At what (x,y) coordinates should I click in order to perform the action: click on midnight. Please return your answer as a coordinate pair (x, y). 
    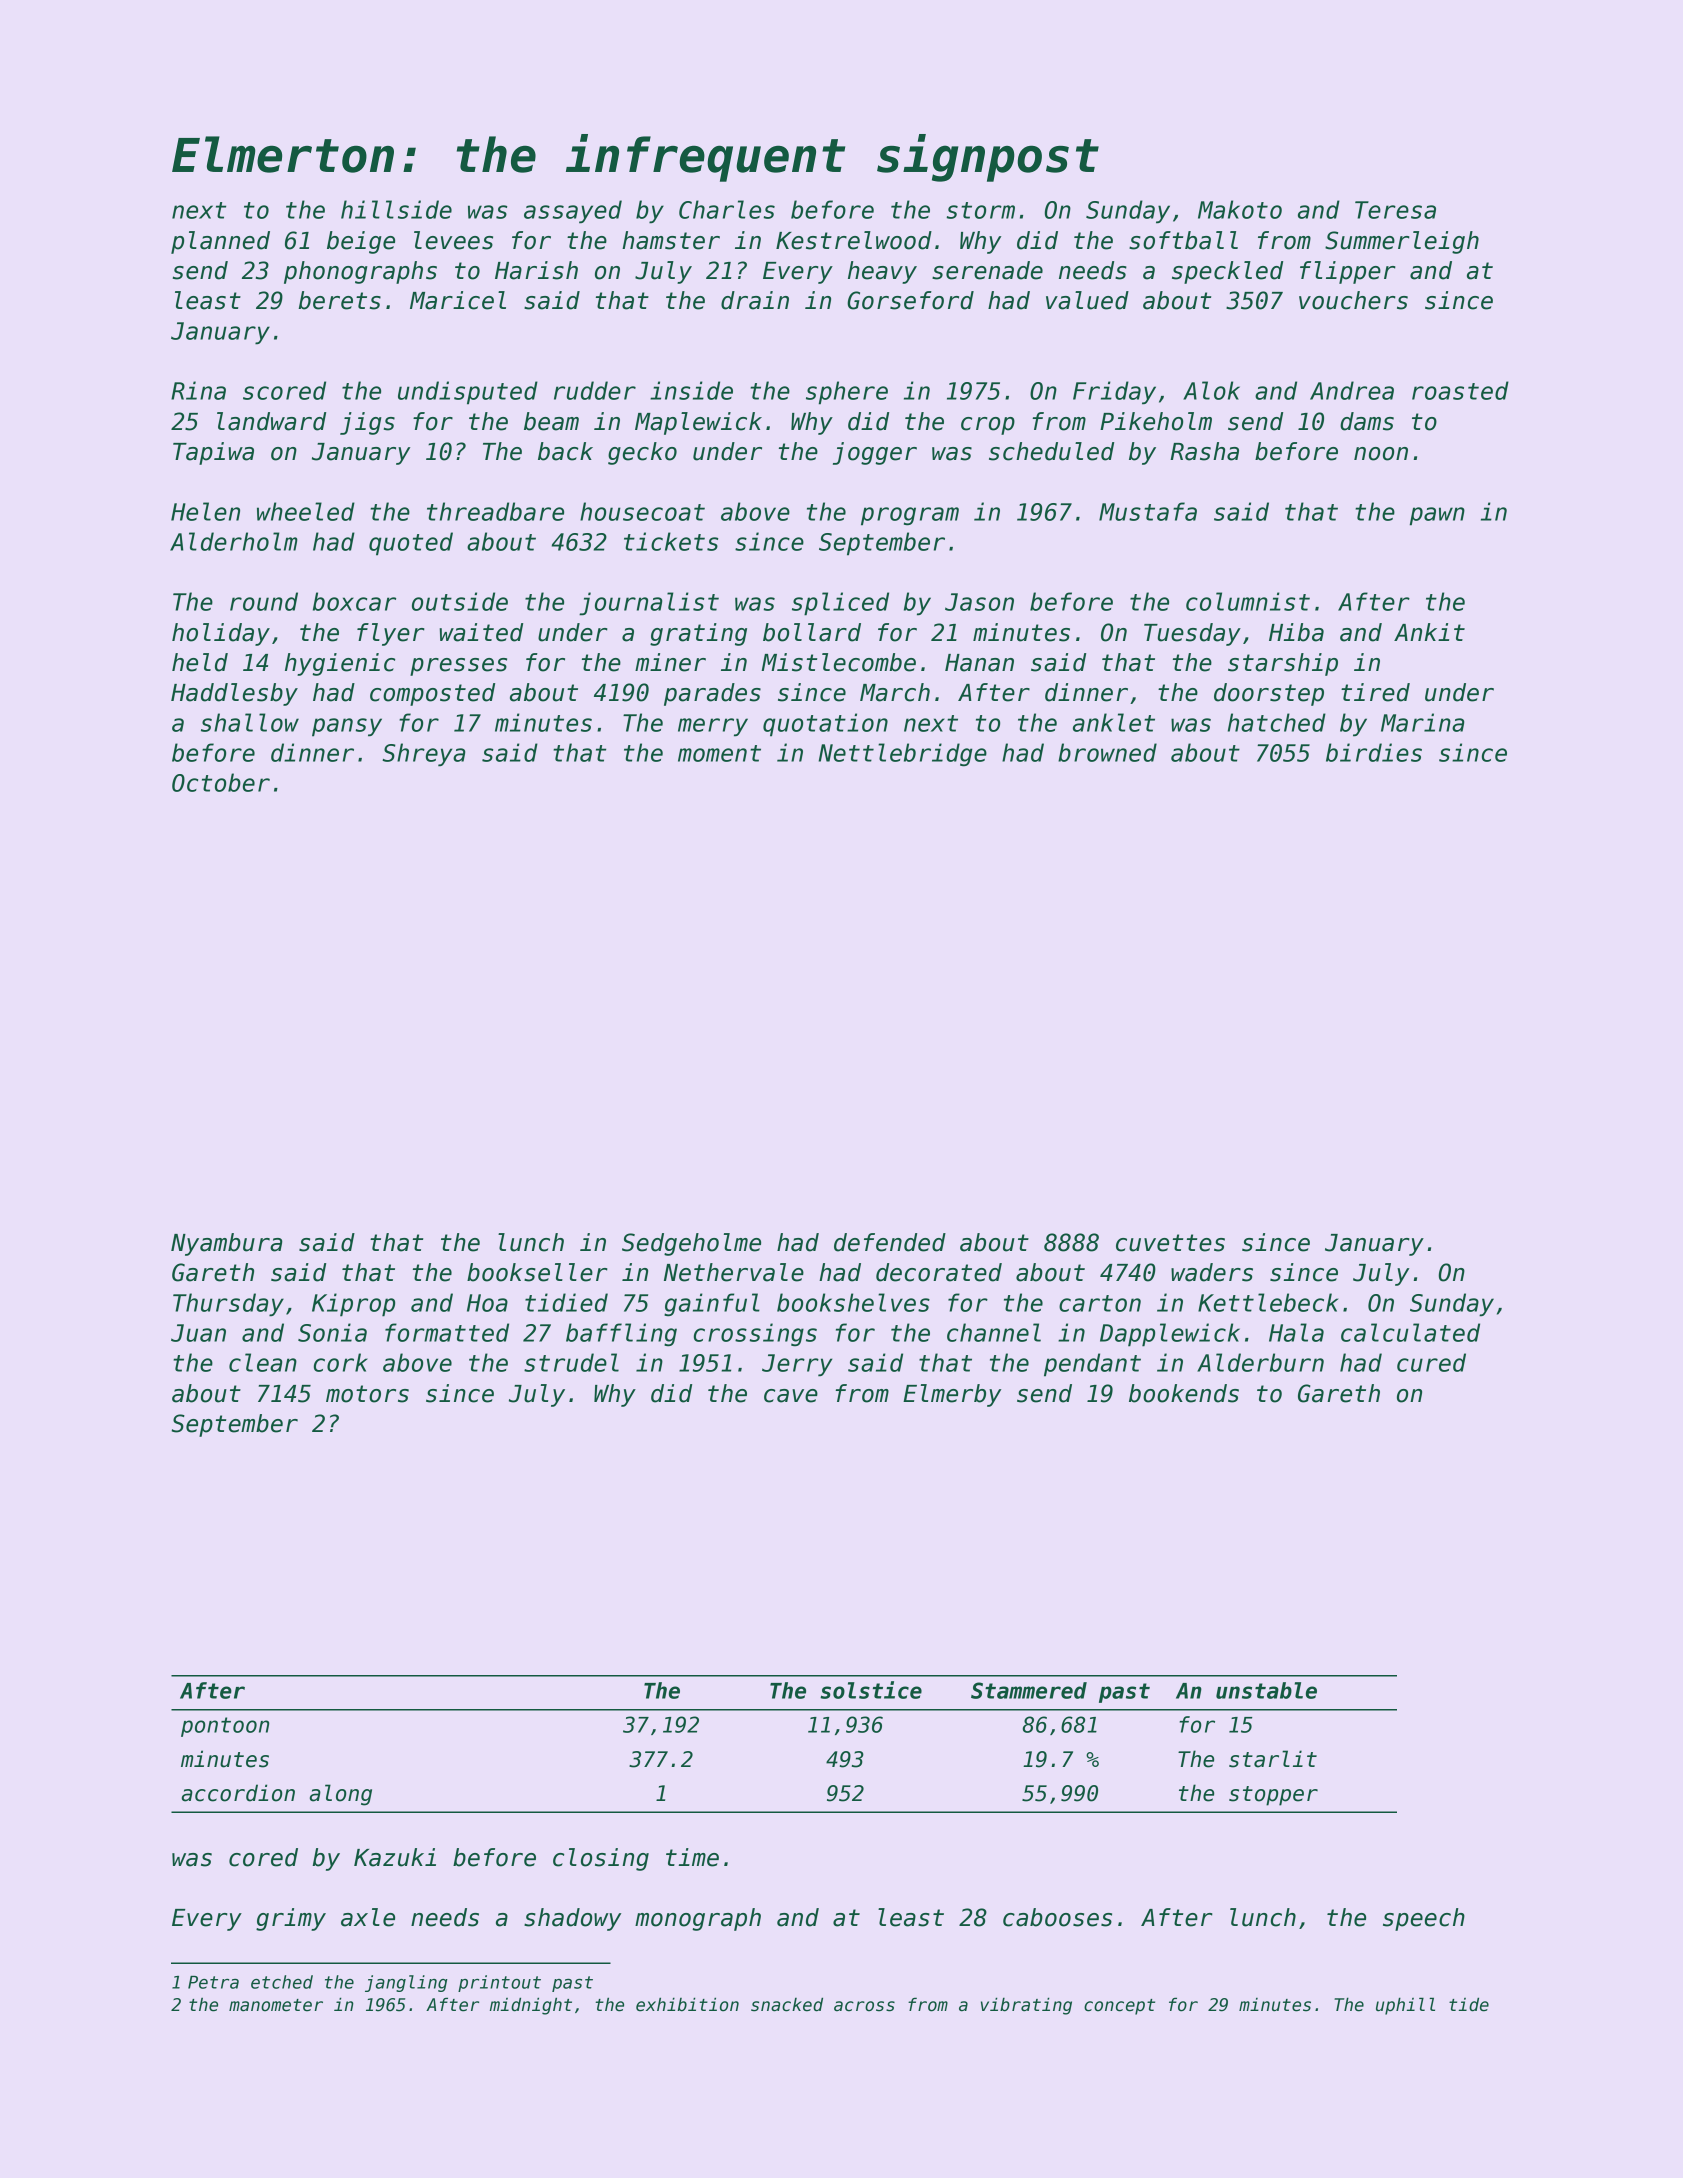
    Looking at the image, I should click on (531, 2006).
